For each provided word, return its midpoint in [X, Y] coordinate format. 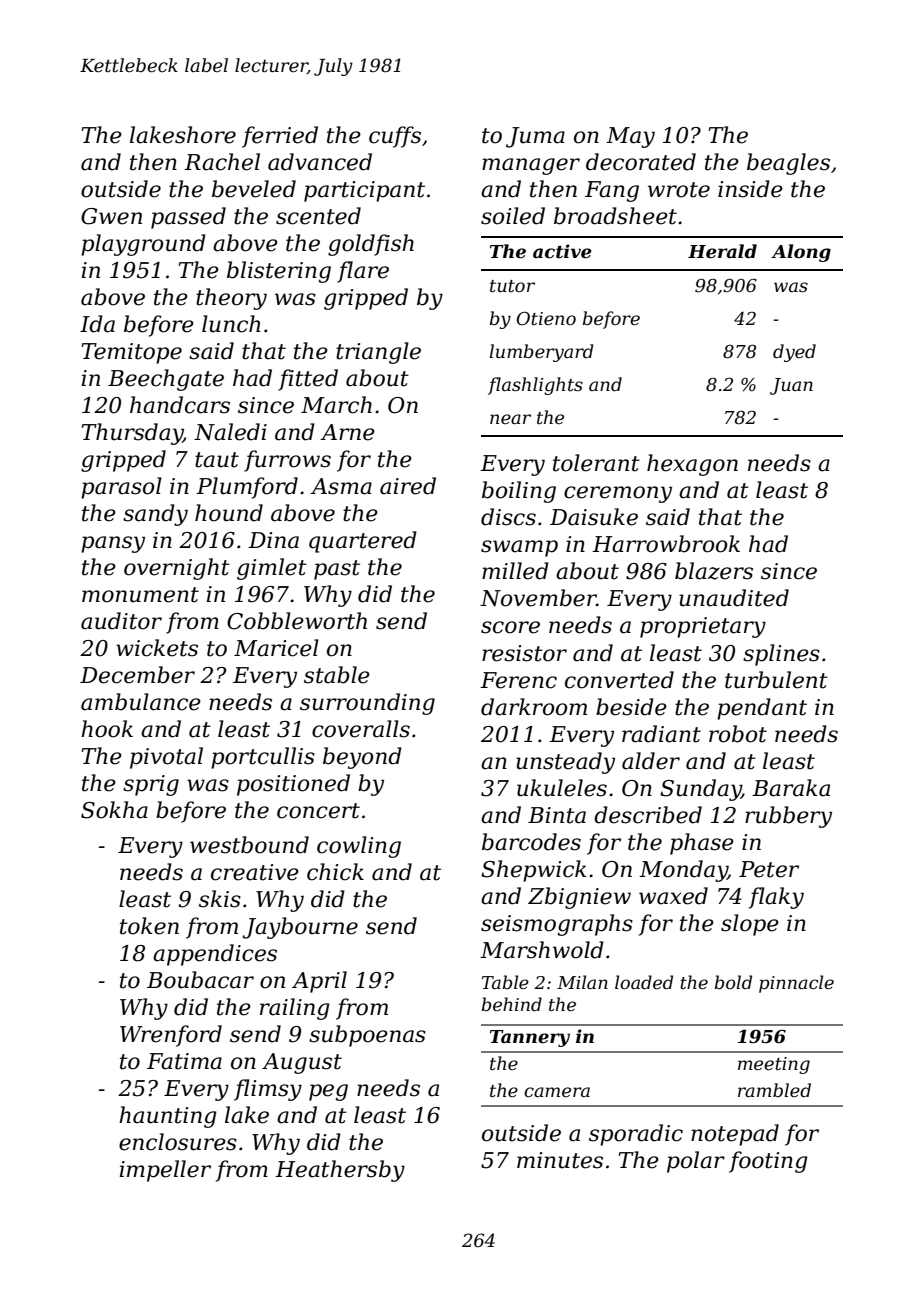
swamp [519, 548]
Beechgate [166, 380]
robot [738, 734]
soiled [513, 216]
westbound [249, 845]
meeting [774, 1065]
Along [801, 253]
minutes [560, 1160]
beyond [362, 758]
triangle [378, 353]
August [302, 1063]
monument [140, 595]
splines [781, 655]
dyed [794, 353]
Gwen [111, 216]
